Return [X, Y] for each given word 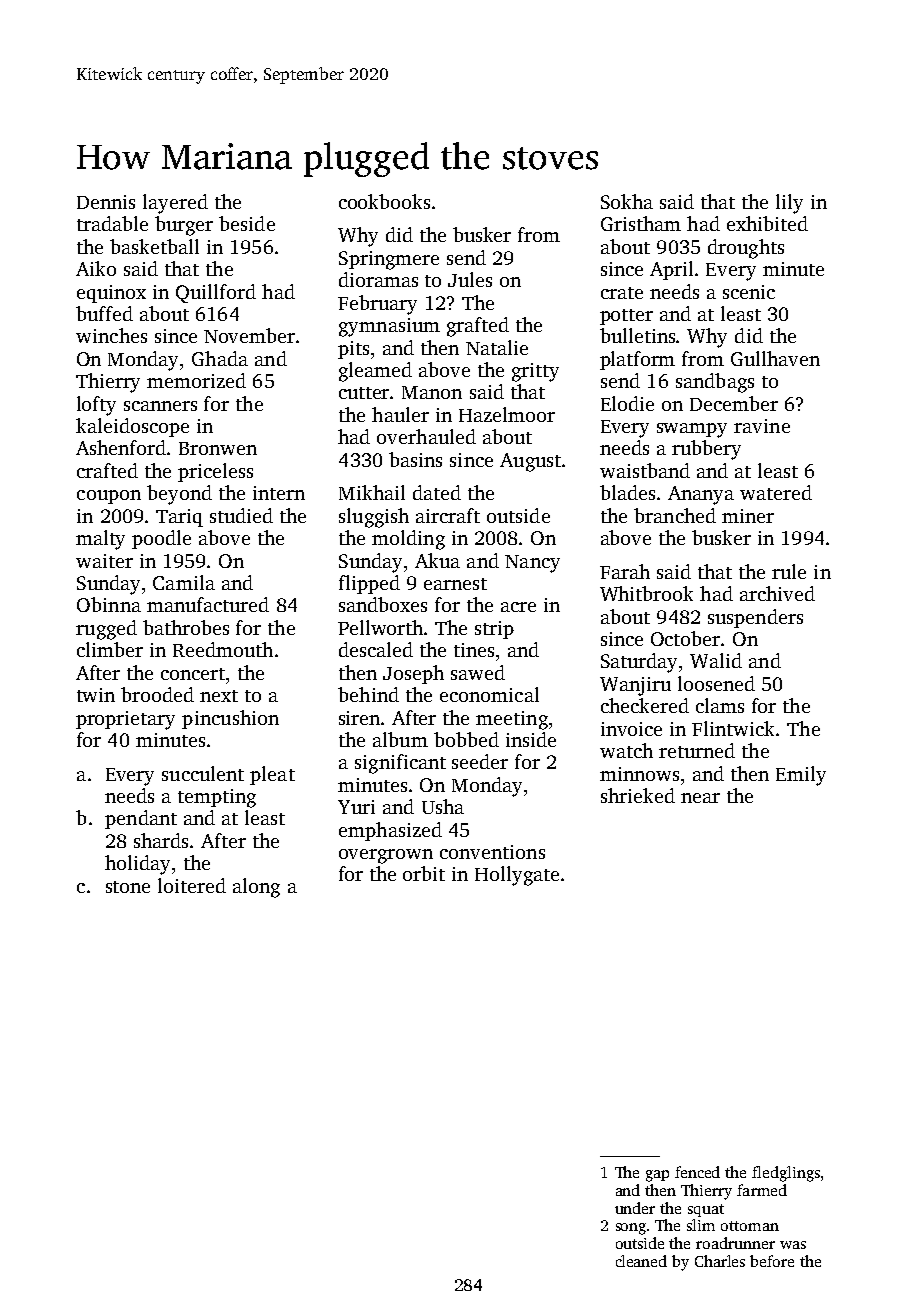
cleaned [641, 1261]
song [631, 1229]
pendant [141, 819]
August [530, 462]
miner [748, 516]
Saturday [639, 663]
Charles [720, 1261]
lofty [96, 406]
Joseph [413, 674]
